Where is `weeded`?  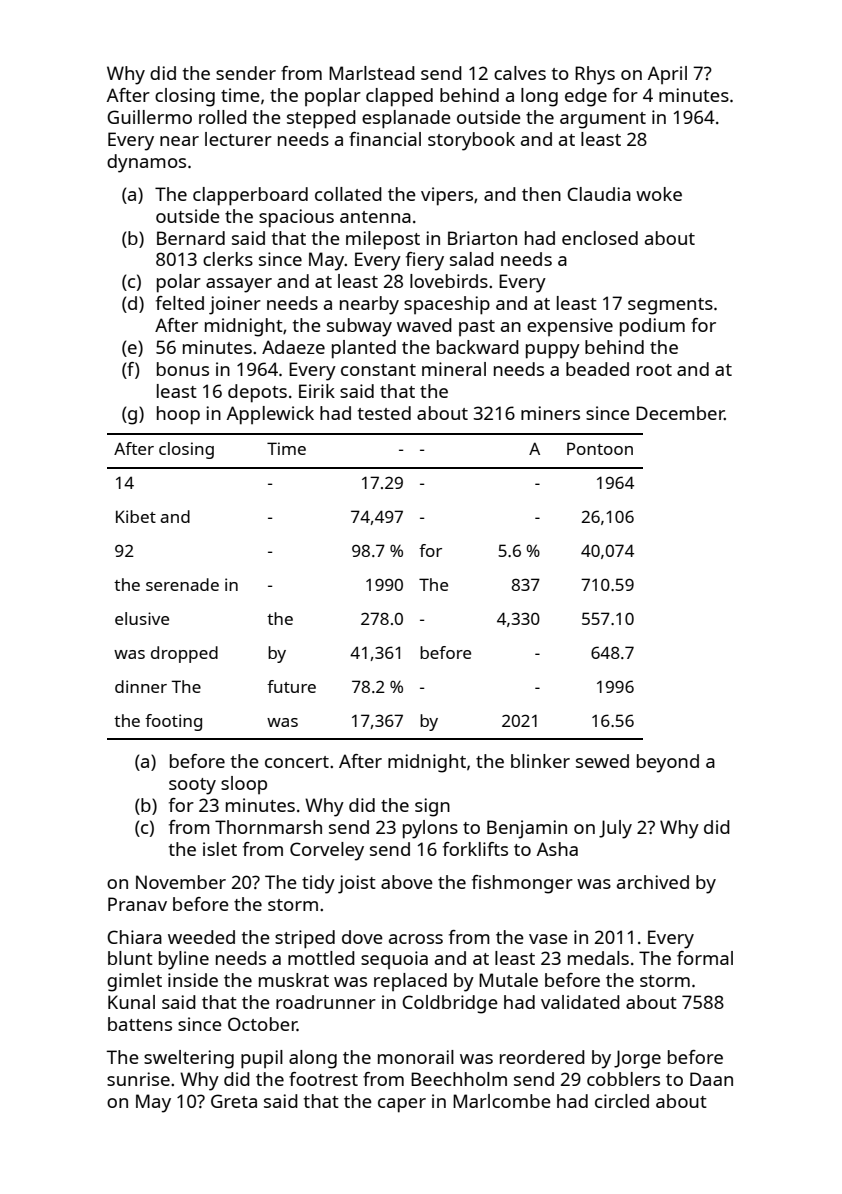 weeded is located at coordinates (201, 937).
